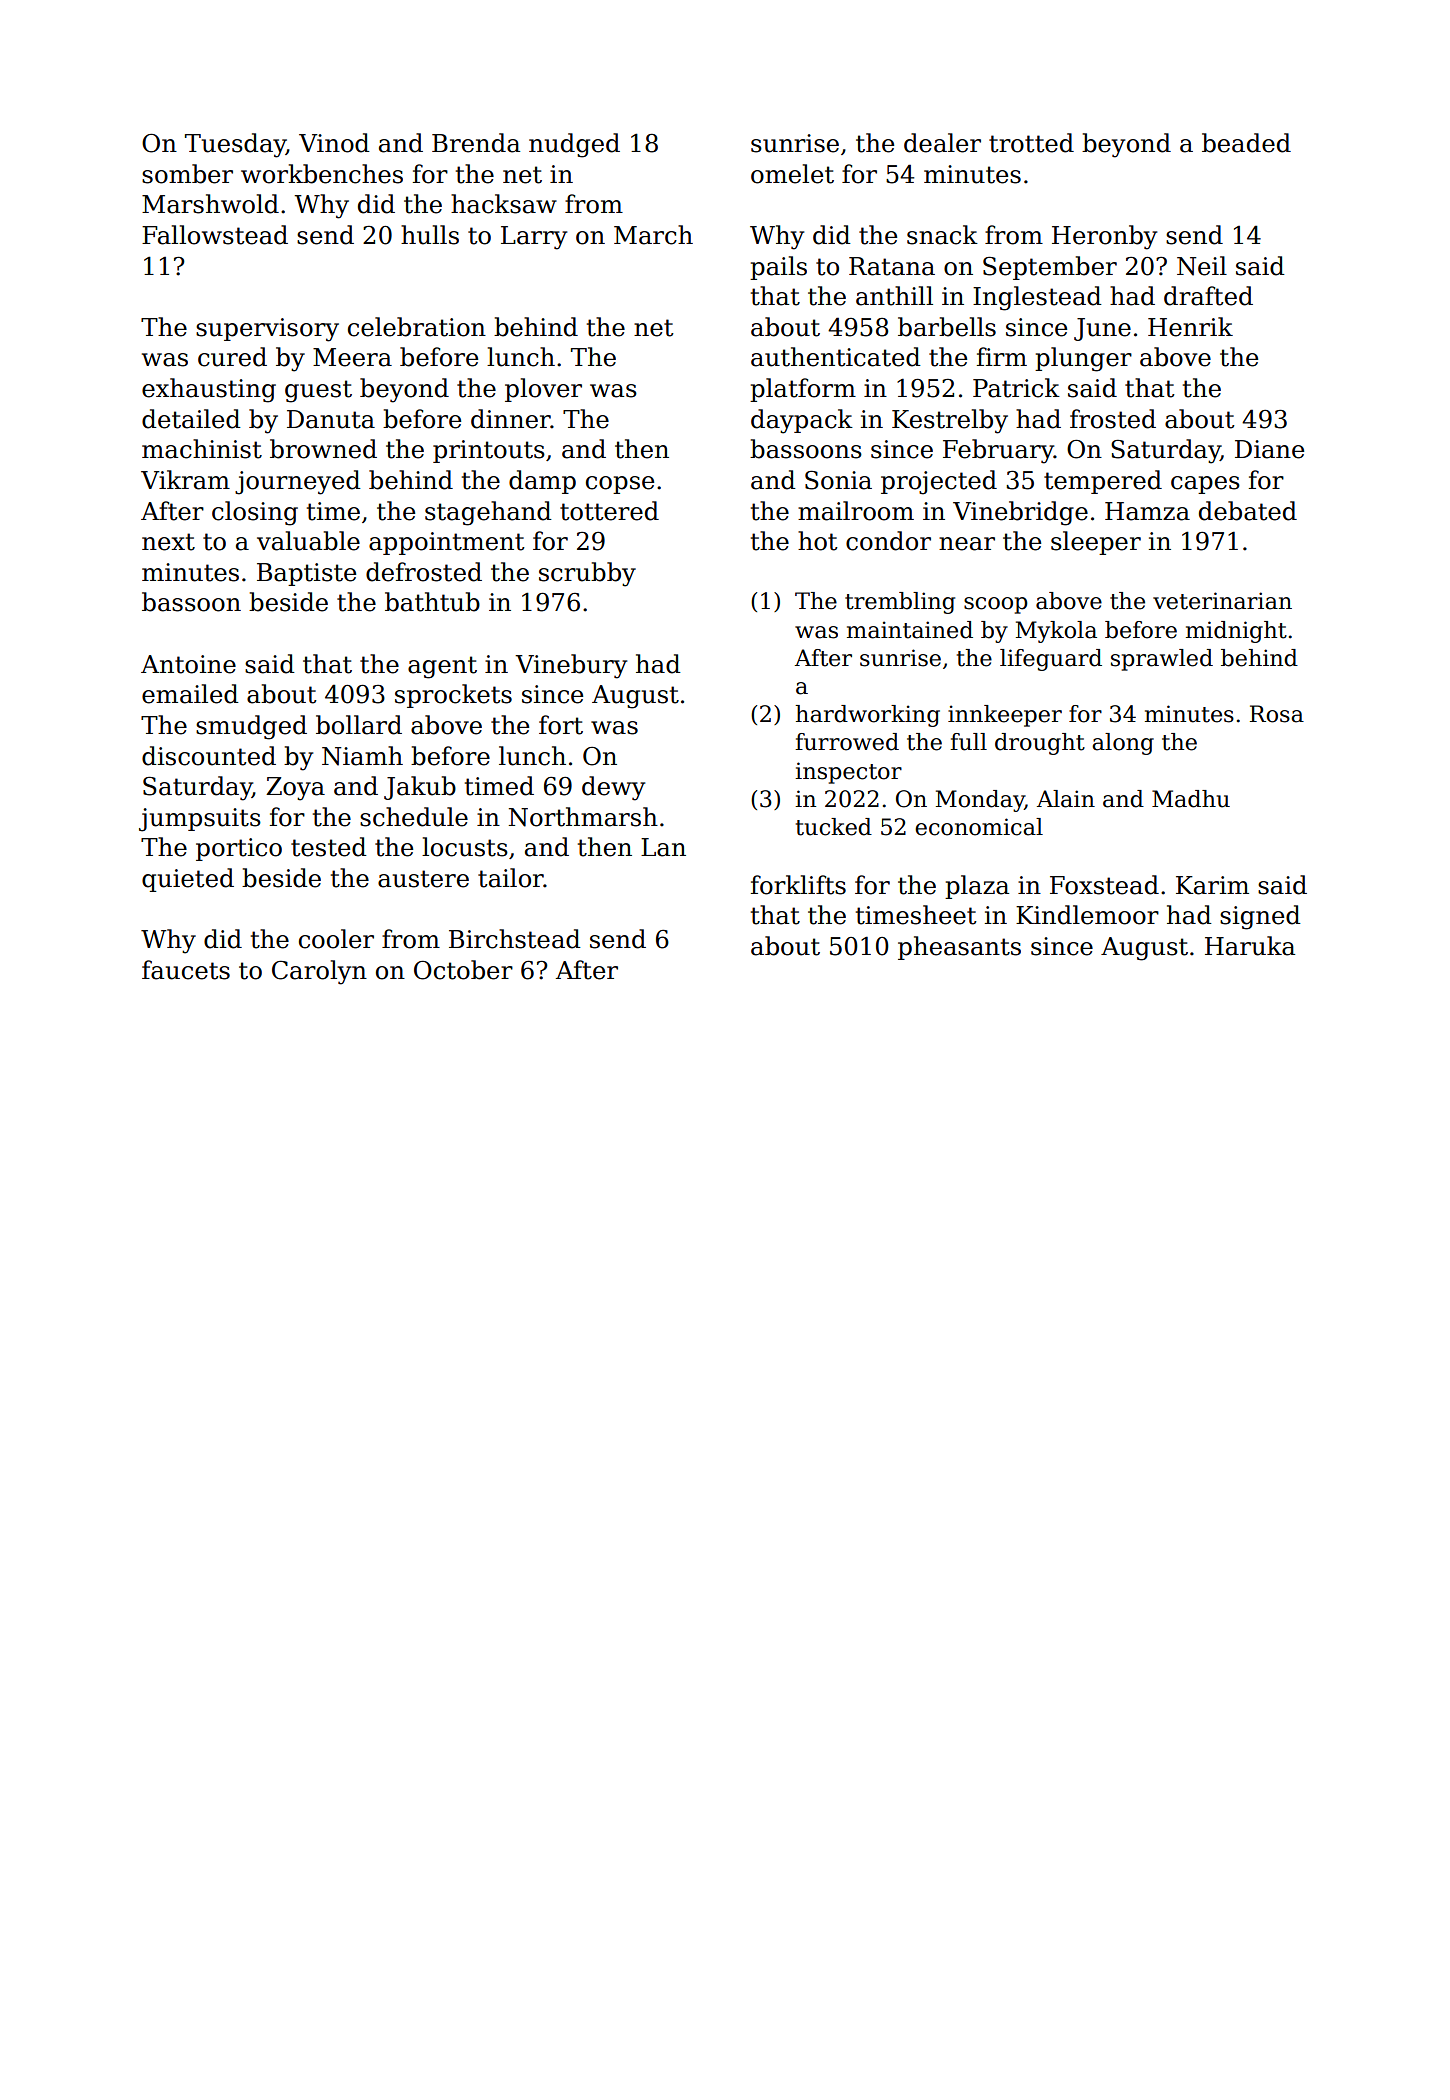 The width and height of the screenshot is (1450, 2100). What do you see at coordinates (574, 145) in the screenshot?
I see `nudged` at bounding box center [574, 145].
